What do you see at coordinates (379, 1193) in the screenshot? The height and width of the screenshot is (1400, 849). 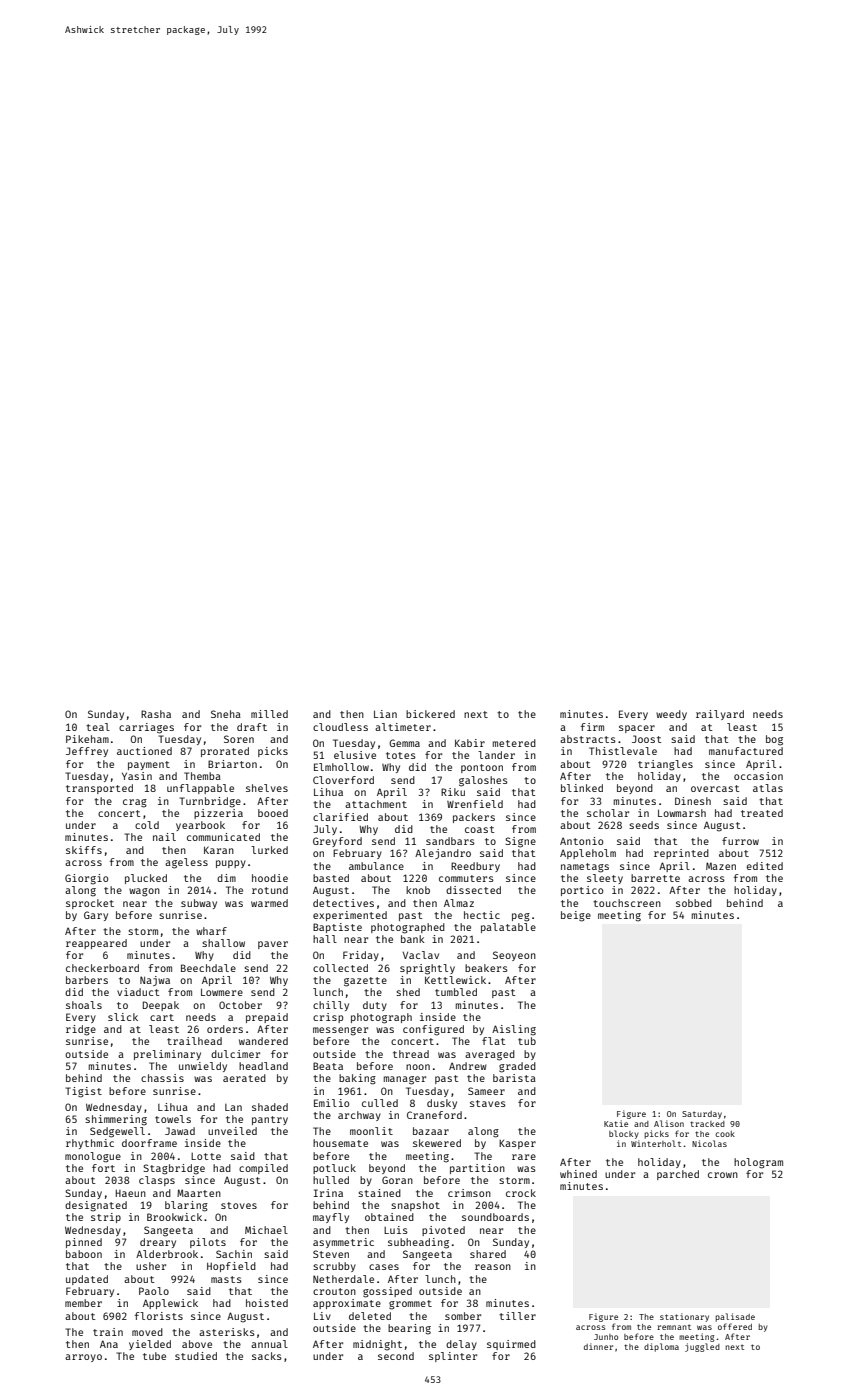 I see `stained` at bounding box center [379, 1193].
